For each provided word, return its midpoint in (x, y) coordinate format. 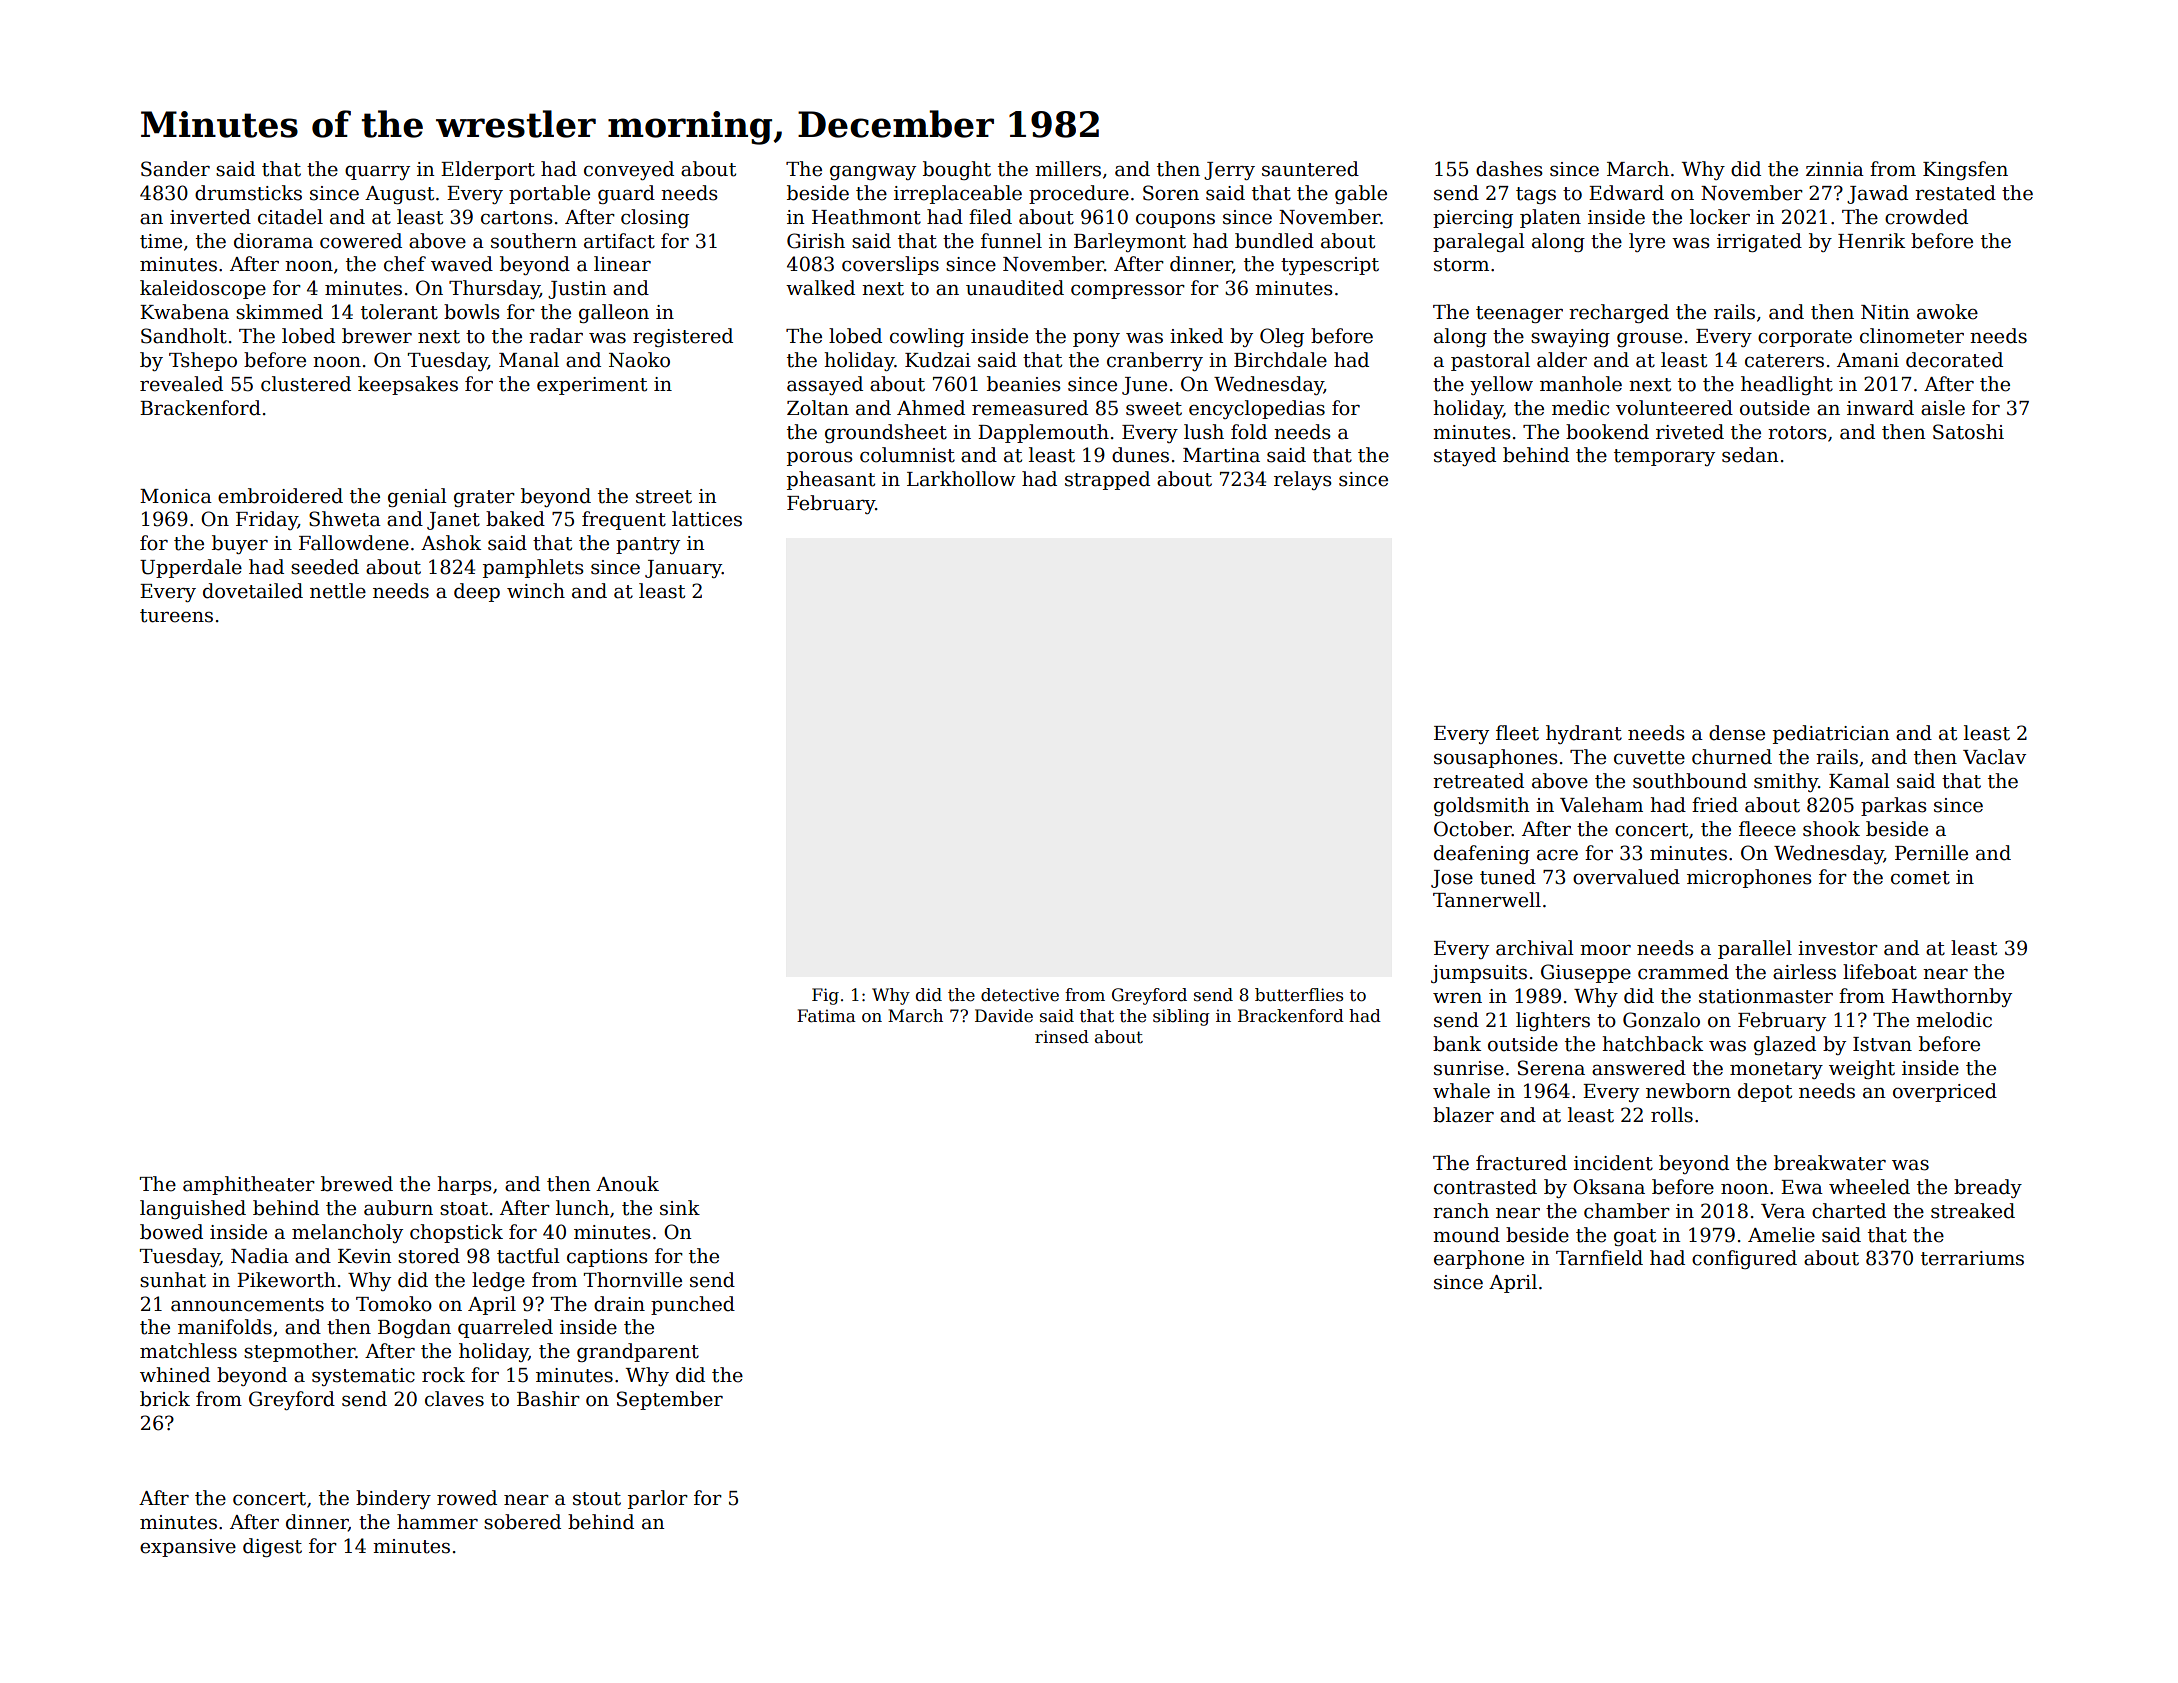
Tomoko (394, 1304)
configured (1744, 1259)
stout (597, 1499)
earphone (1479, 1259)
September (670, 1400)
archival (1535, 948)
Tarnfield (1599, 1258)
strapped (1107, 480)
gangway (873, 173)
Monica (176, 496)
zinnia (1835, 169)
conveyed (629, 170)
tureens (176, 616)
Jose (1452, 879)
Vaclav (1994, 757)
